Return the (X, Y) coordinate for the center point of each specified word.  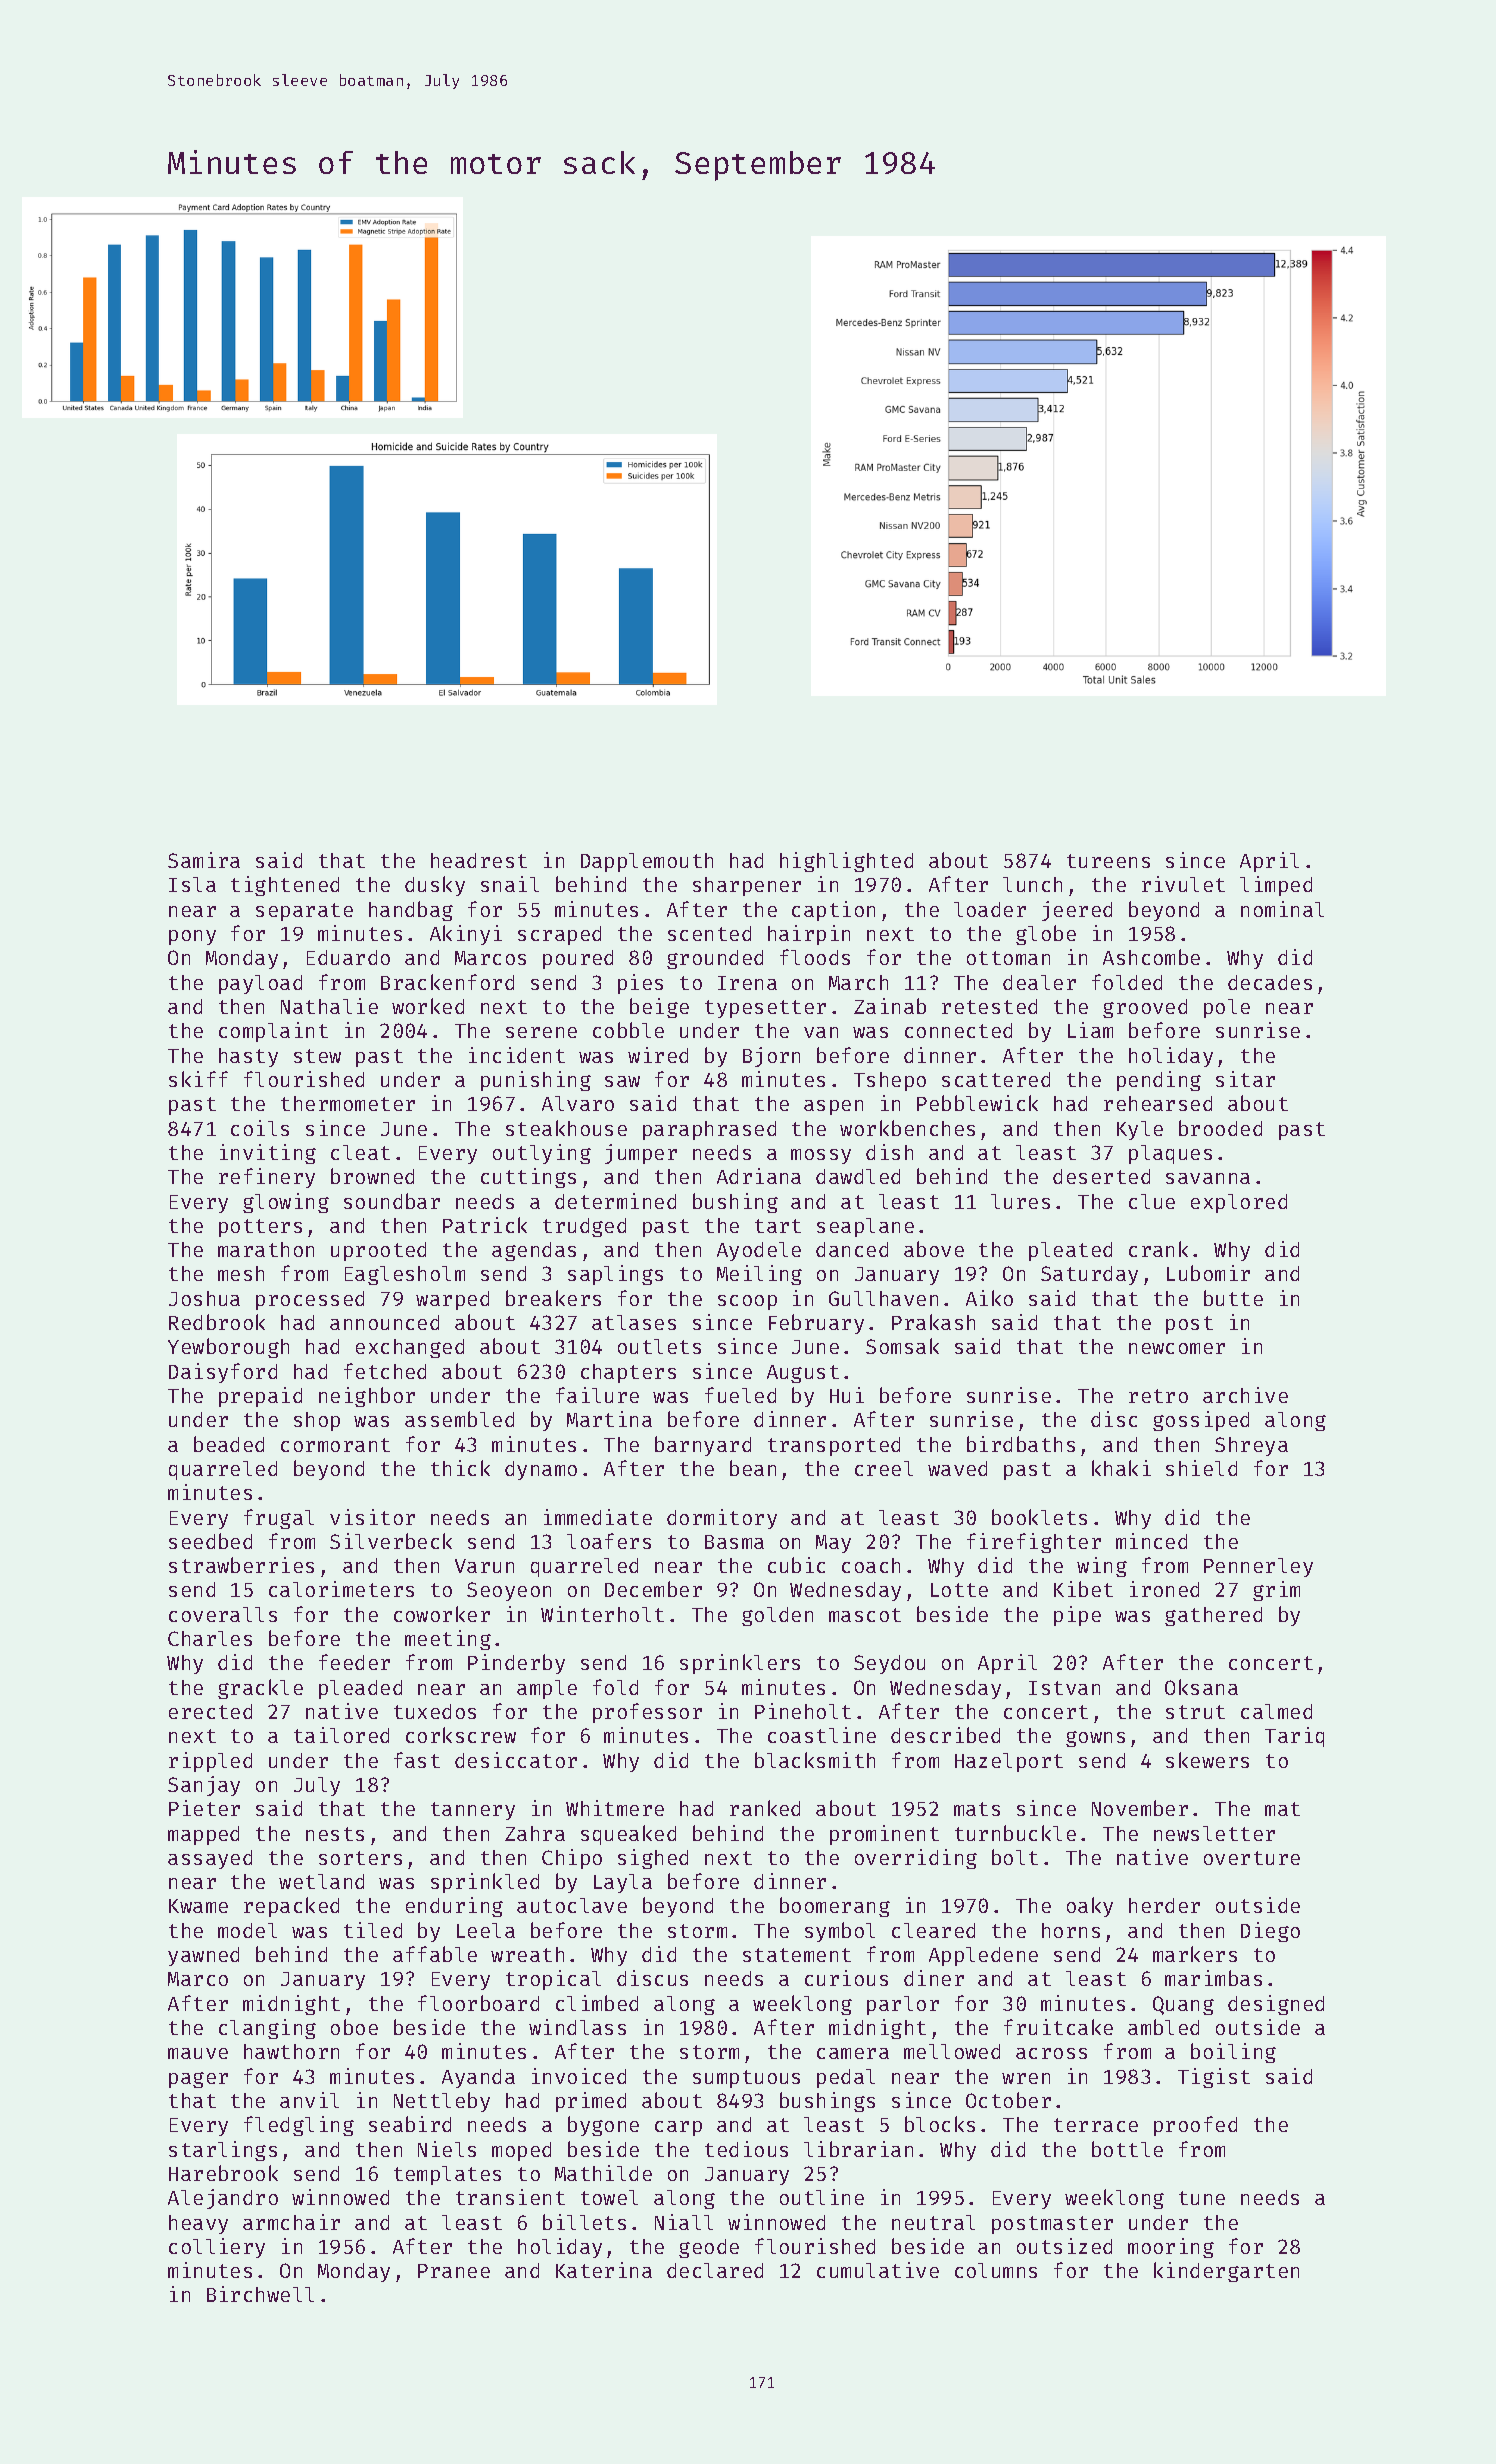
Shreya (1251, 1446)
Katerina (604, 2270)
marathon (266, 1249)
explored (1239, 1203)
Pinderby (516, 1664)
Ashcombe (1151, 957)
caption (833, 911)
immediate (598, 1517)
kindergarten (1226, 2272)
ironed (1164, 1589)
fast (417, 1760)
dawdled (858, 1176)
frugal (279, 1519)
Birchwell (260, 2294)
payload (260, 984)
